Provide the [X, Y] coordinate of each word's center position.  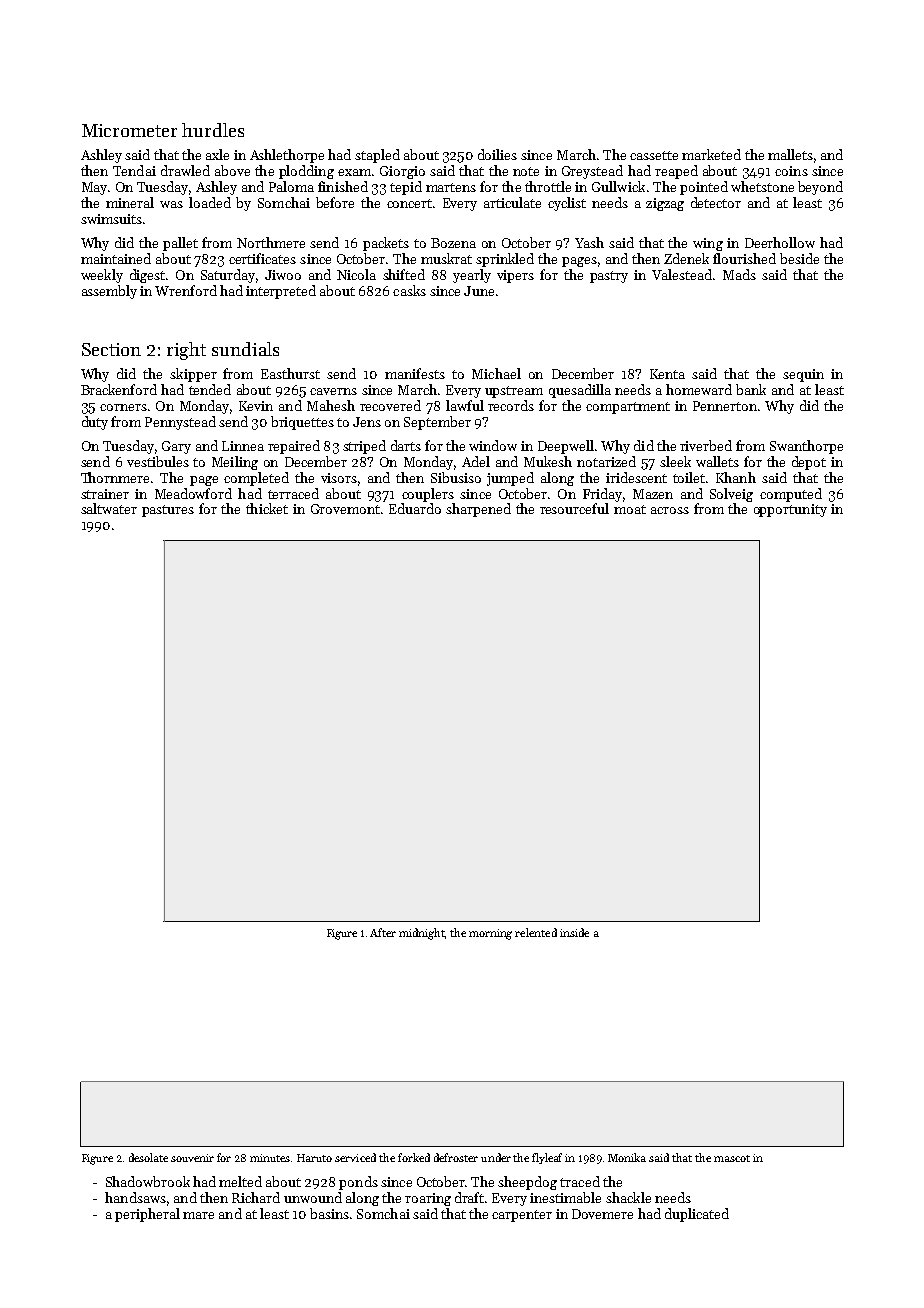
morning [490, 934]
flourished [744, 258]
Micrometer [129, 130]
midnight [422, 934]
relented [536, 932]
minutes [270, 1158]
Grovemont [345, 509]
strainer [105, 494]
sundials [245, 349]
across [670, 510]
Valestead [682, 274]
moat [630, 509]
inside [574, 932]
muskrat [446, 258]
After [383, 932]
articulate [512, 202]
